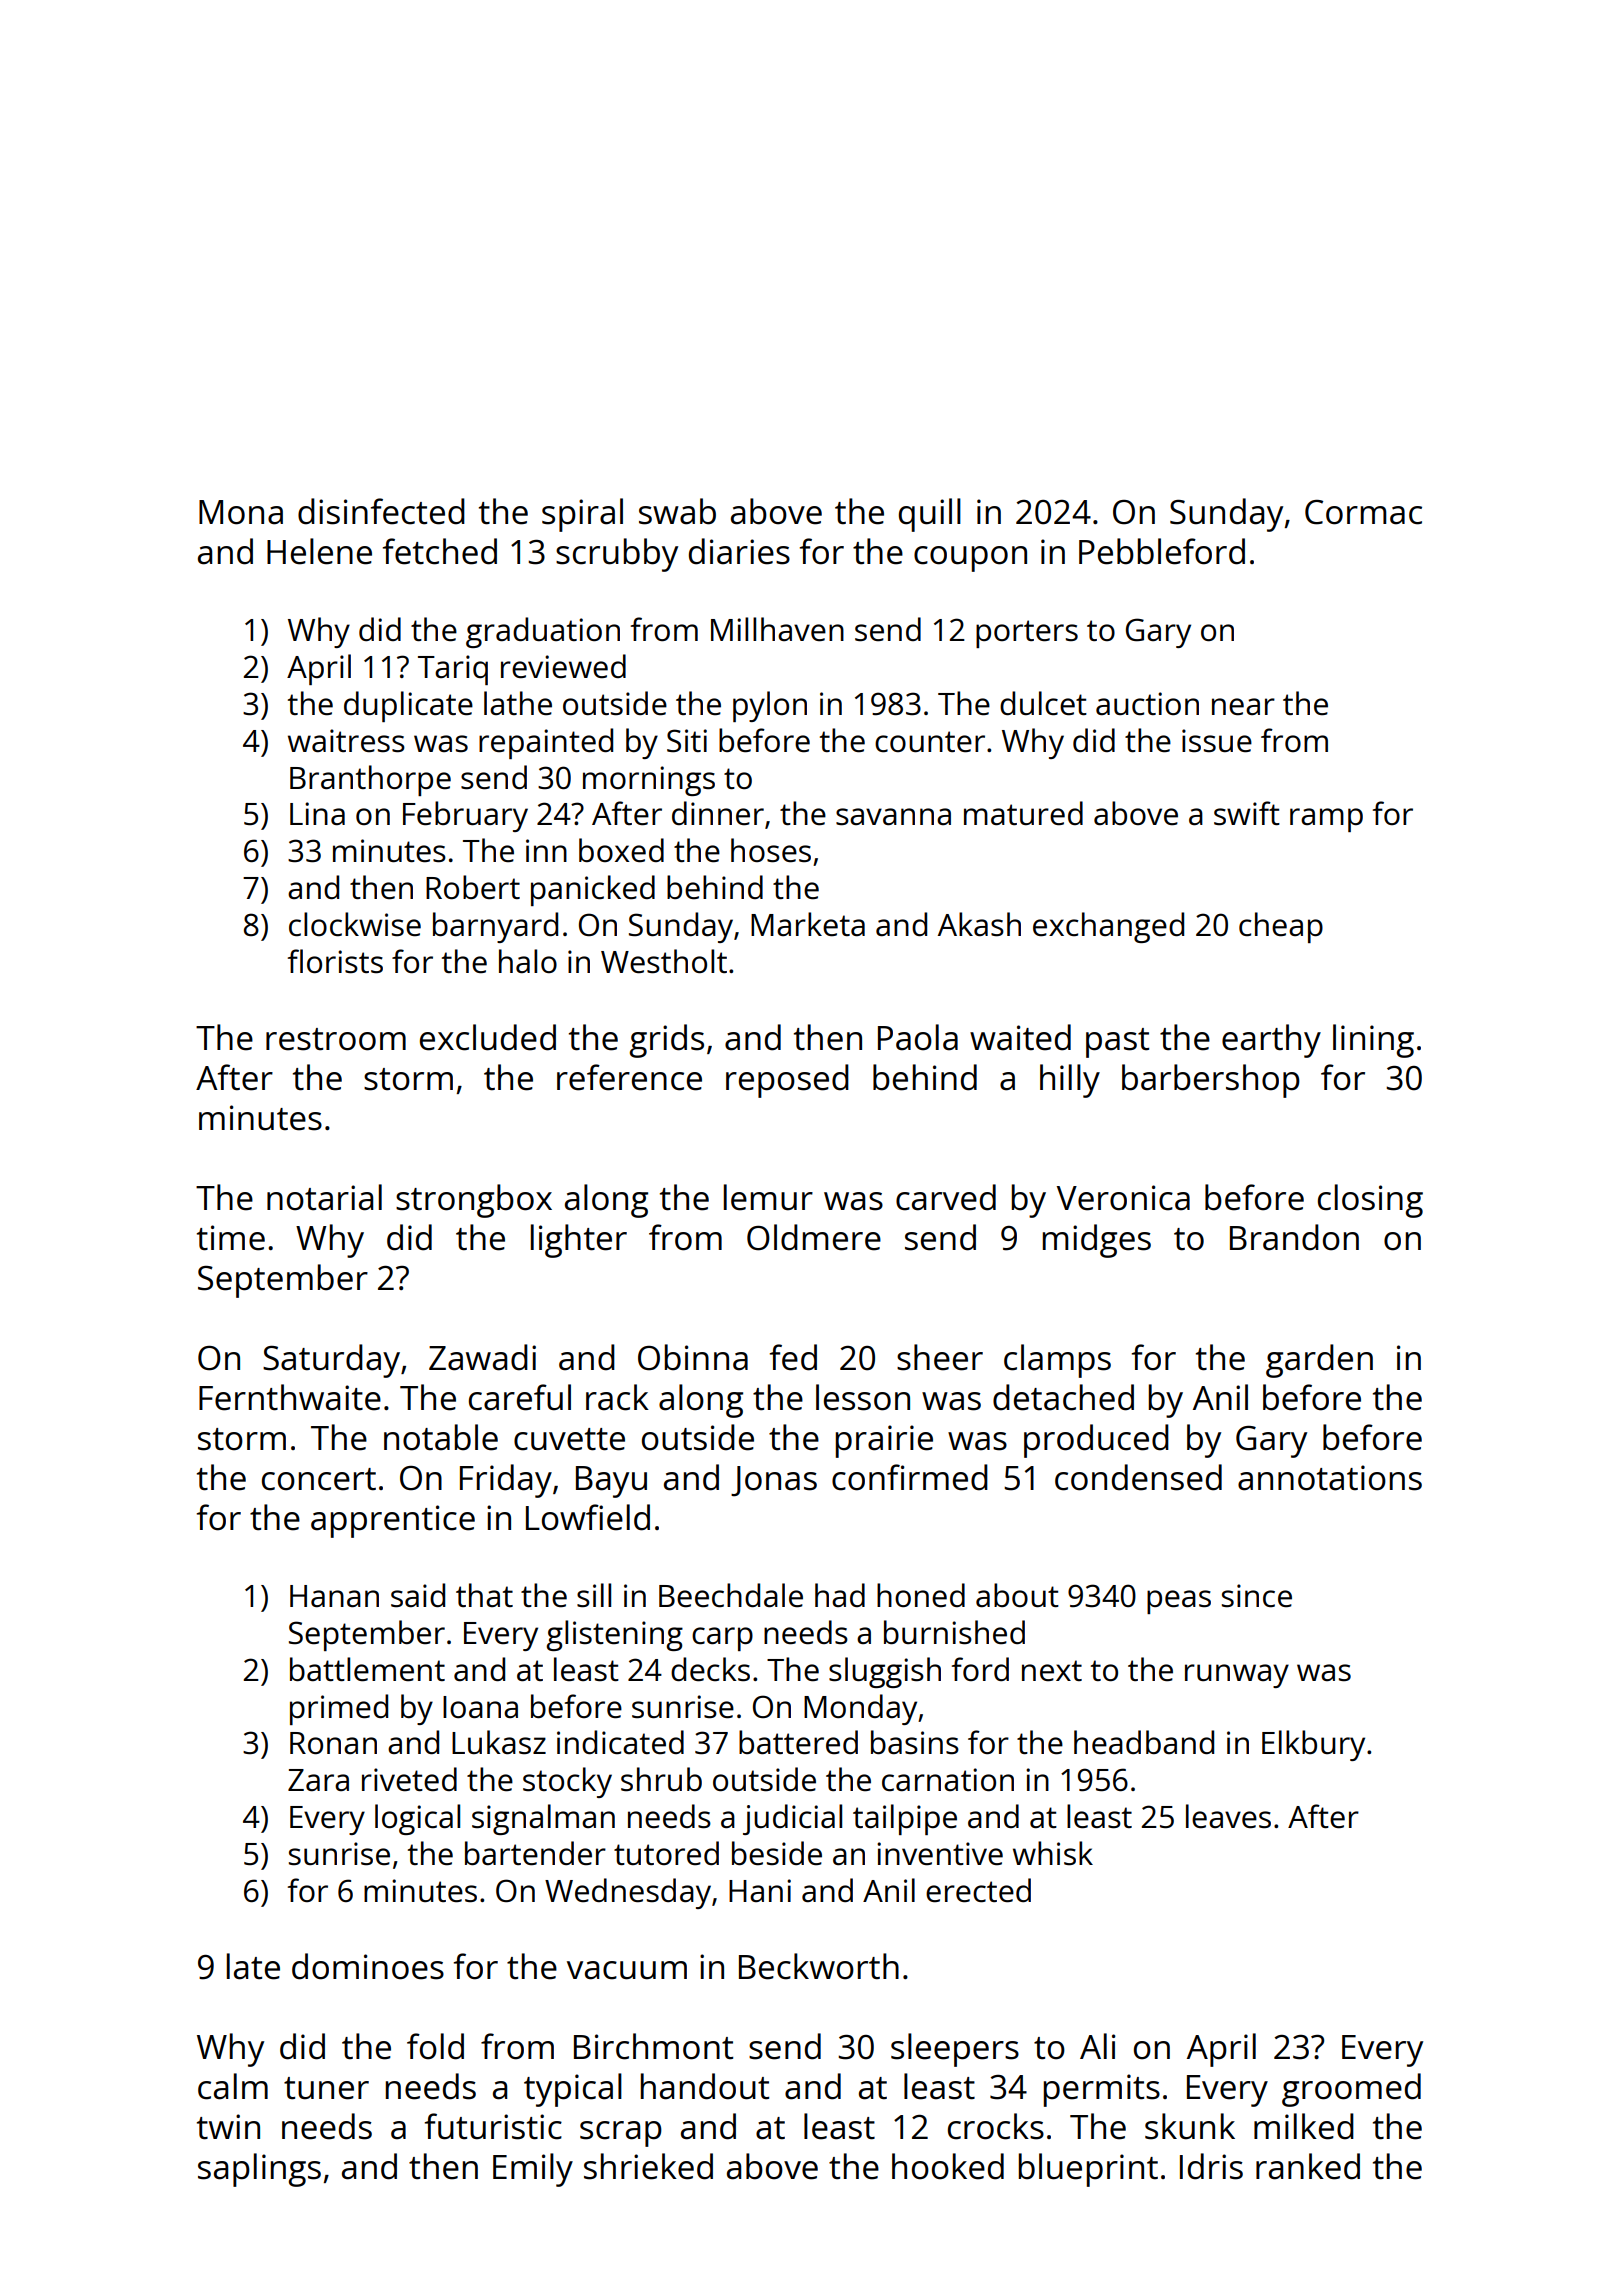 The image size is (1620, 2292). I want to click on Akash, so click(979, 924).
